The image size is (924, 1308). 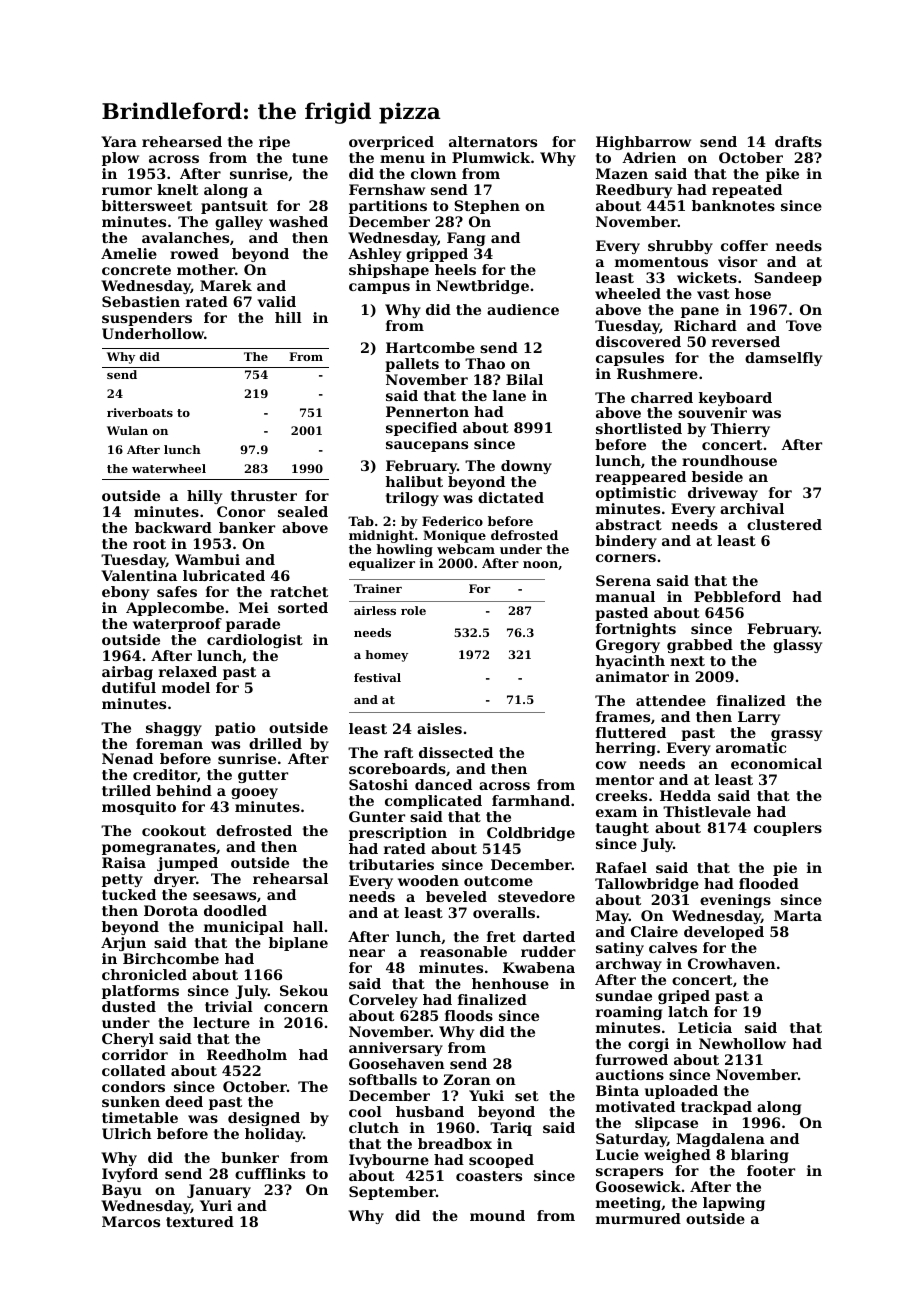 What do you see at coordinates (742, 1043) in the image?
I see `Newhollow` at bounding box center [742, 1043].
